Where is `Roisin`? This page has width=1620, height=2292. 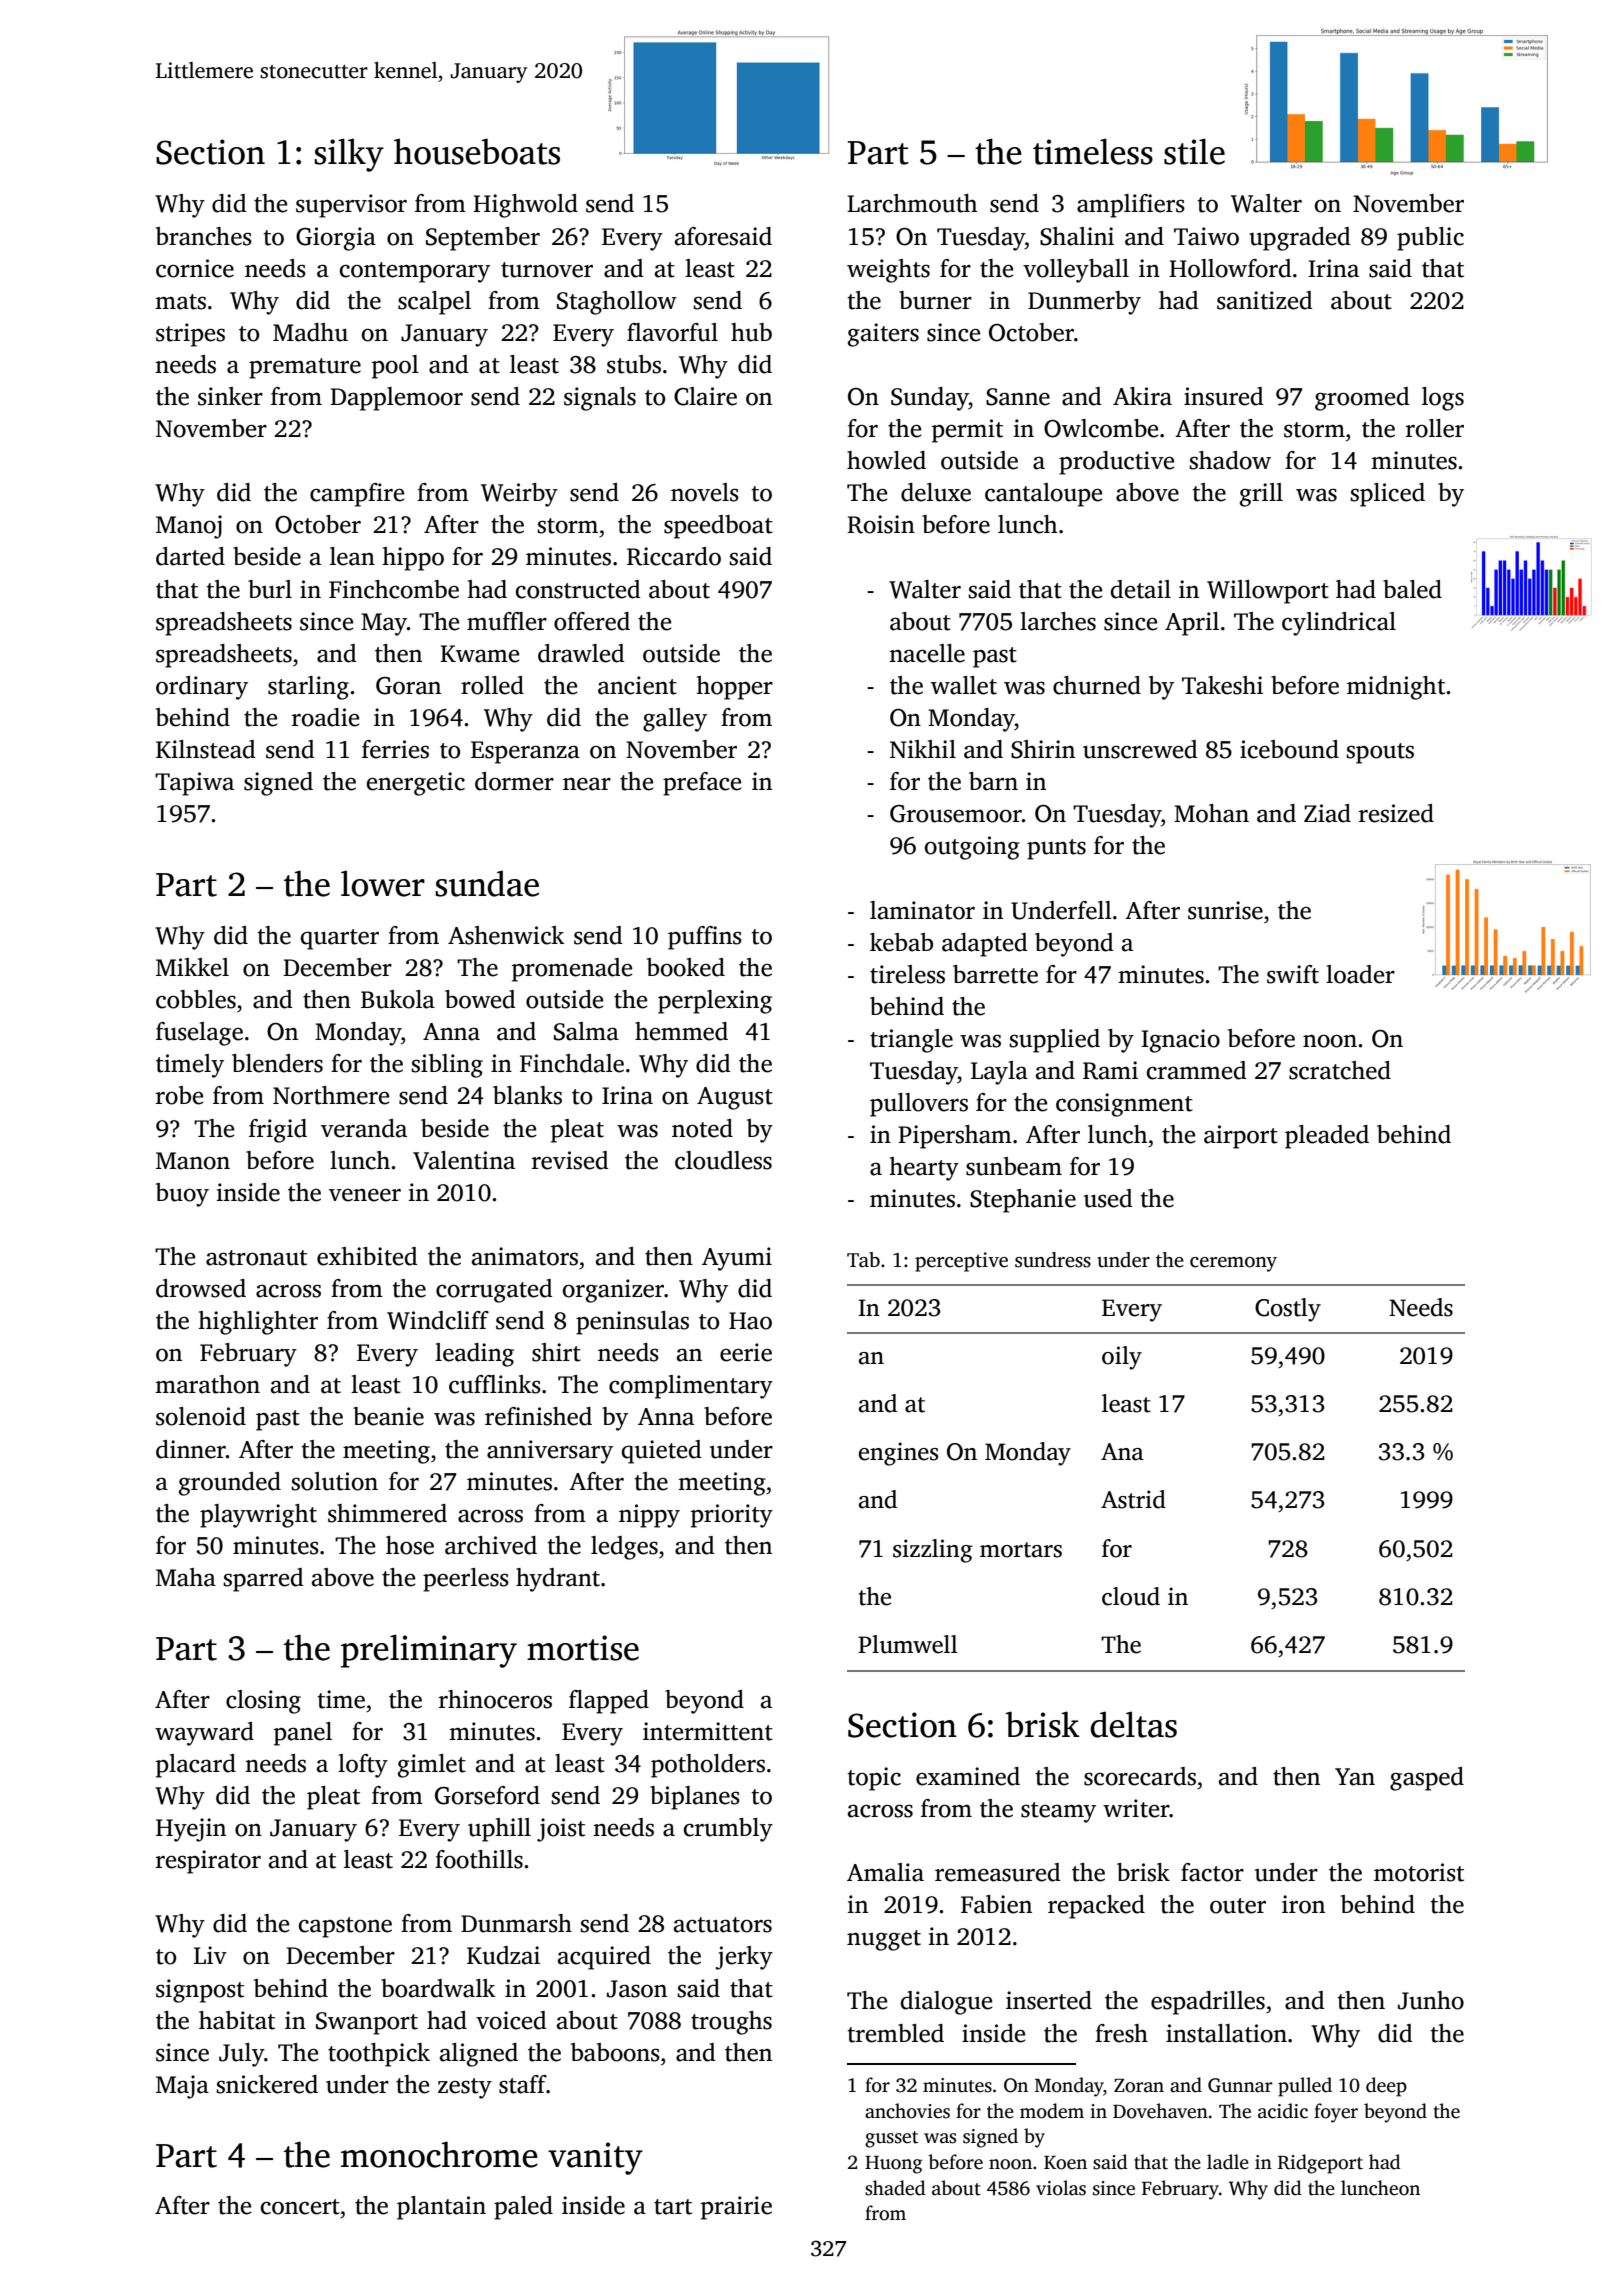 Roisin is located at coordinates (881, 524).
